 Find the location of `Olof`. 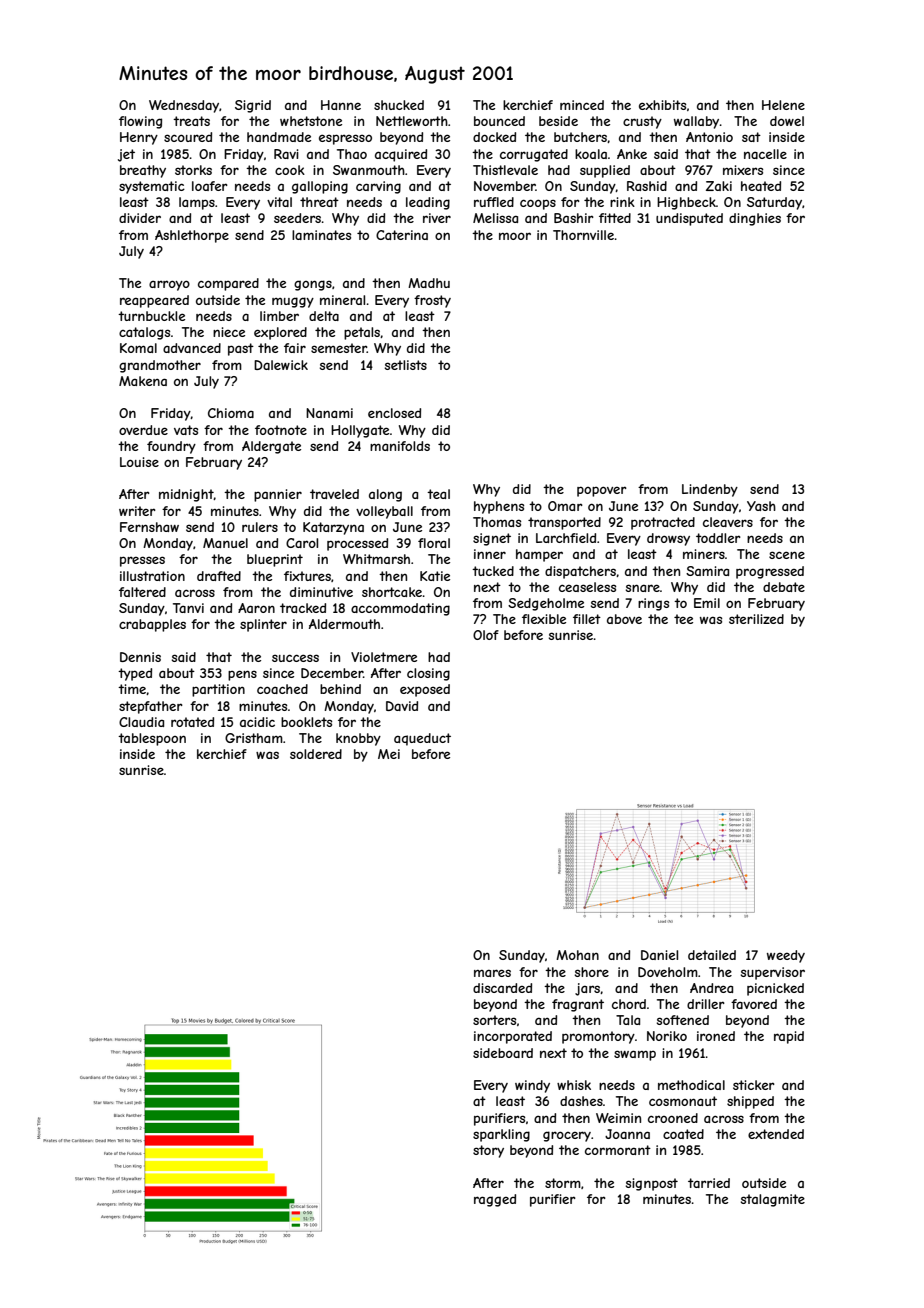

Olof is located at coordinates (486, 635).
